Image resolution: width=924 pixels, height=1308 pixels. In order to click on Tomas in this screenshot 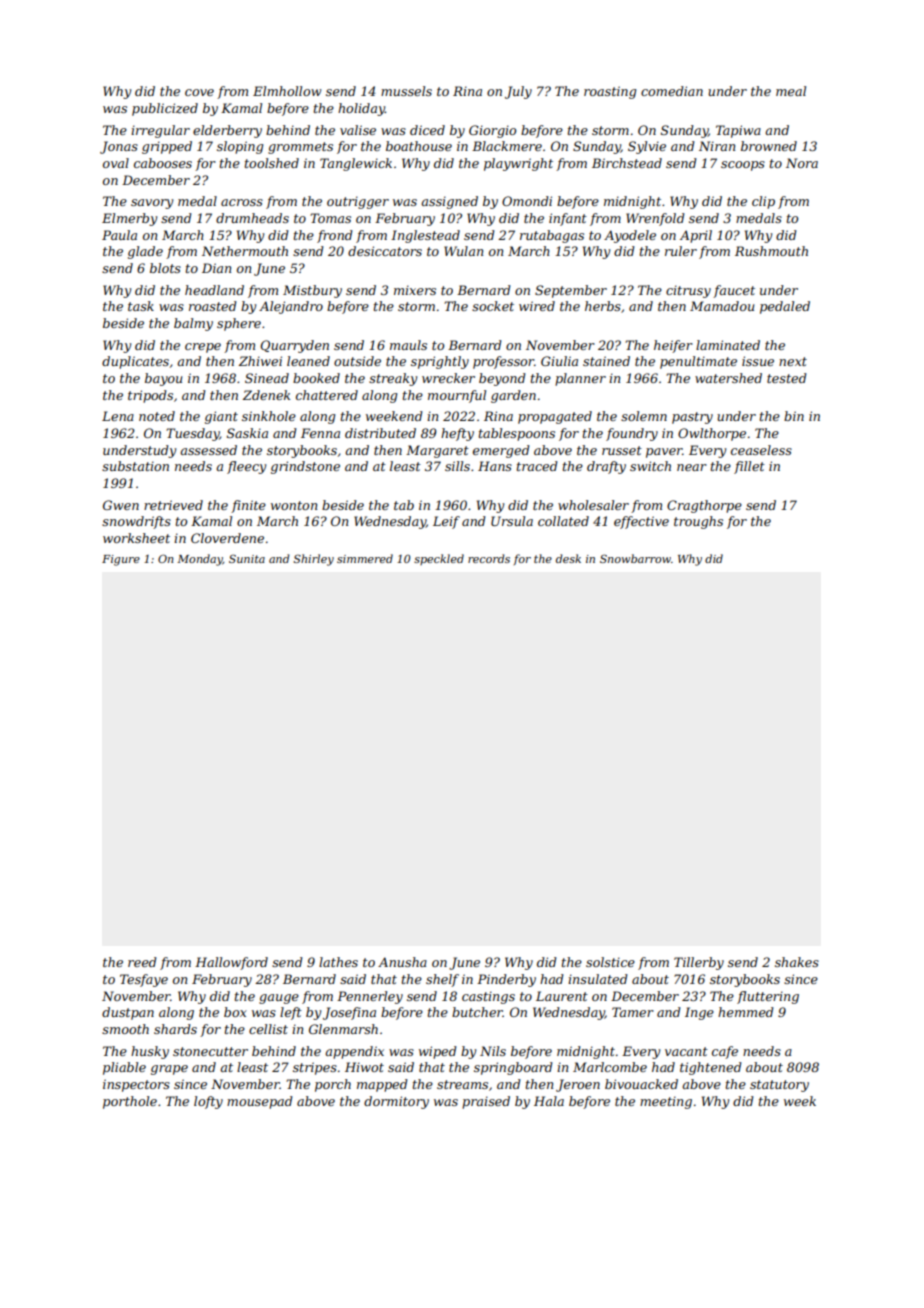, I will do `click(330, 218)`.
